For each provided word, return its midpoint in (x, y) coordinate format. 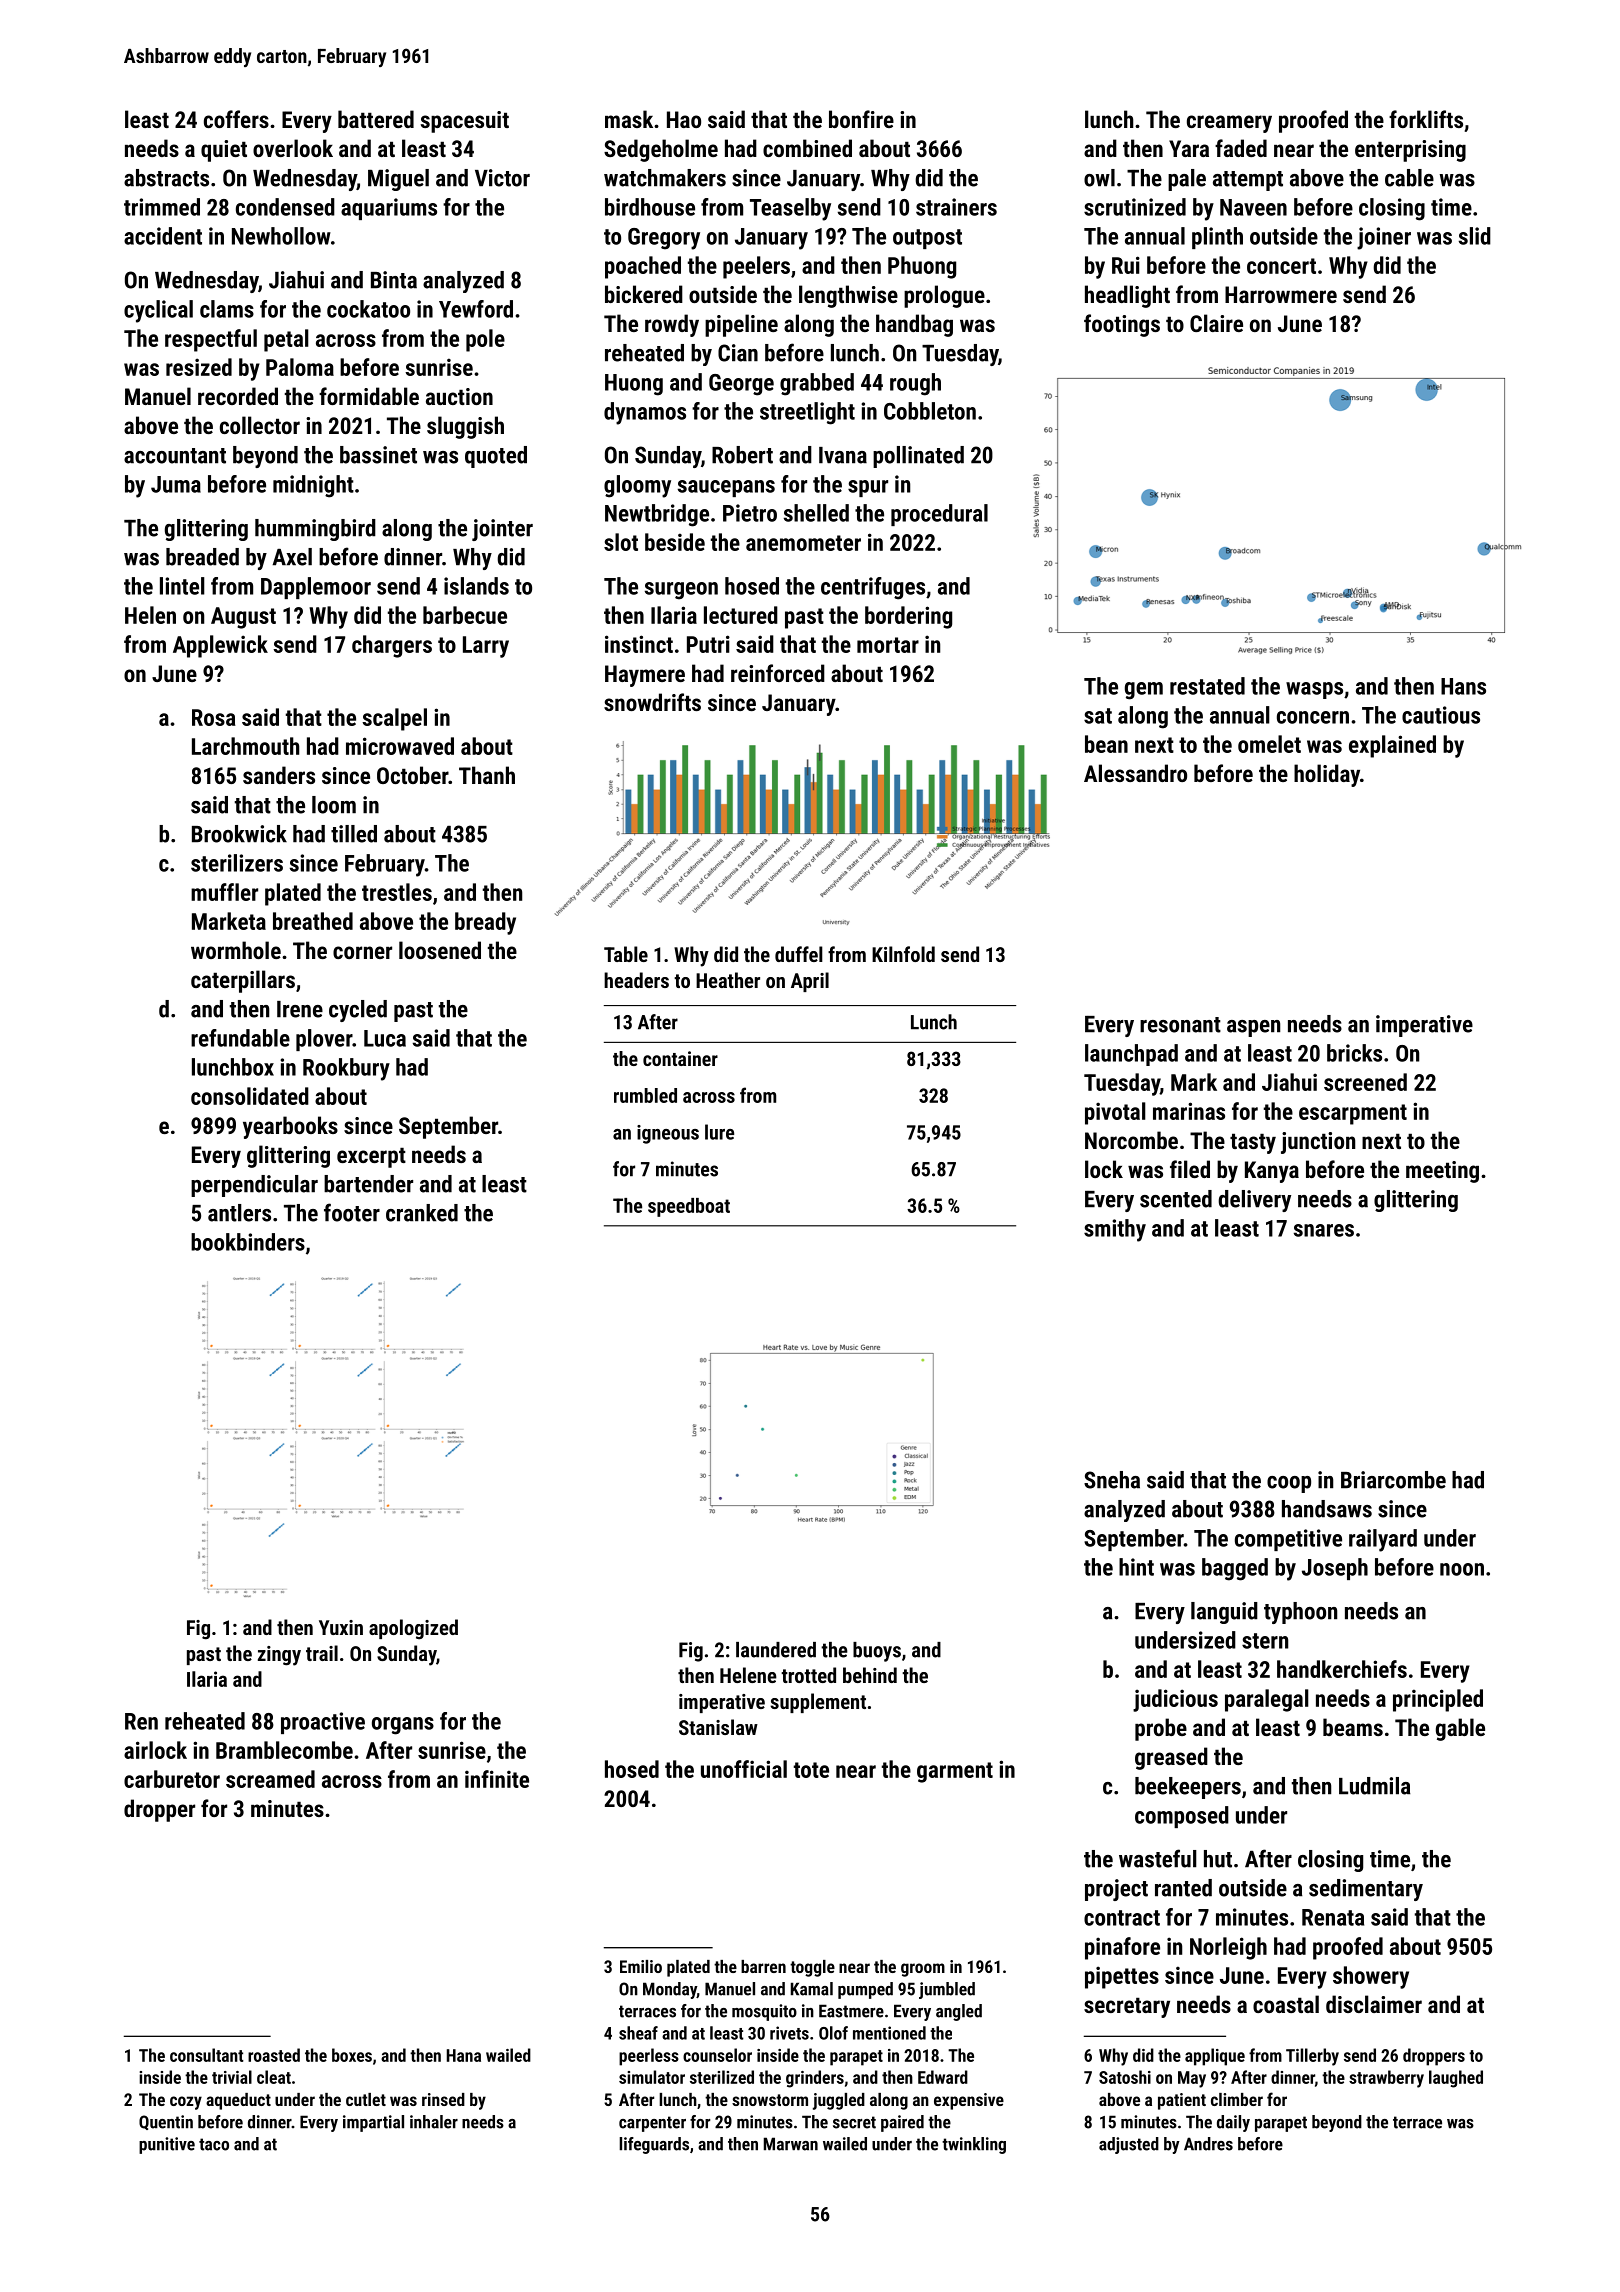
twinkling (974, 2145)
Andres (1208, 2144)
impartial (373, 2123)
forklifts (1426, 119)
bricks (1354, 1053)
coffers (236, 119)
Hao (684, 119)
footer (352, 1212)
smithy (1115, 1230)
